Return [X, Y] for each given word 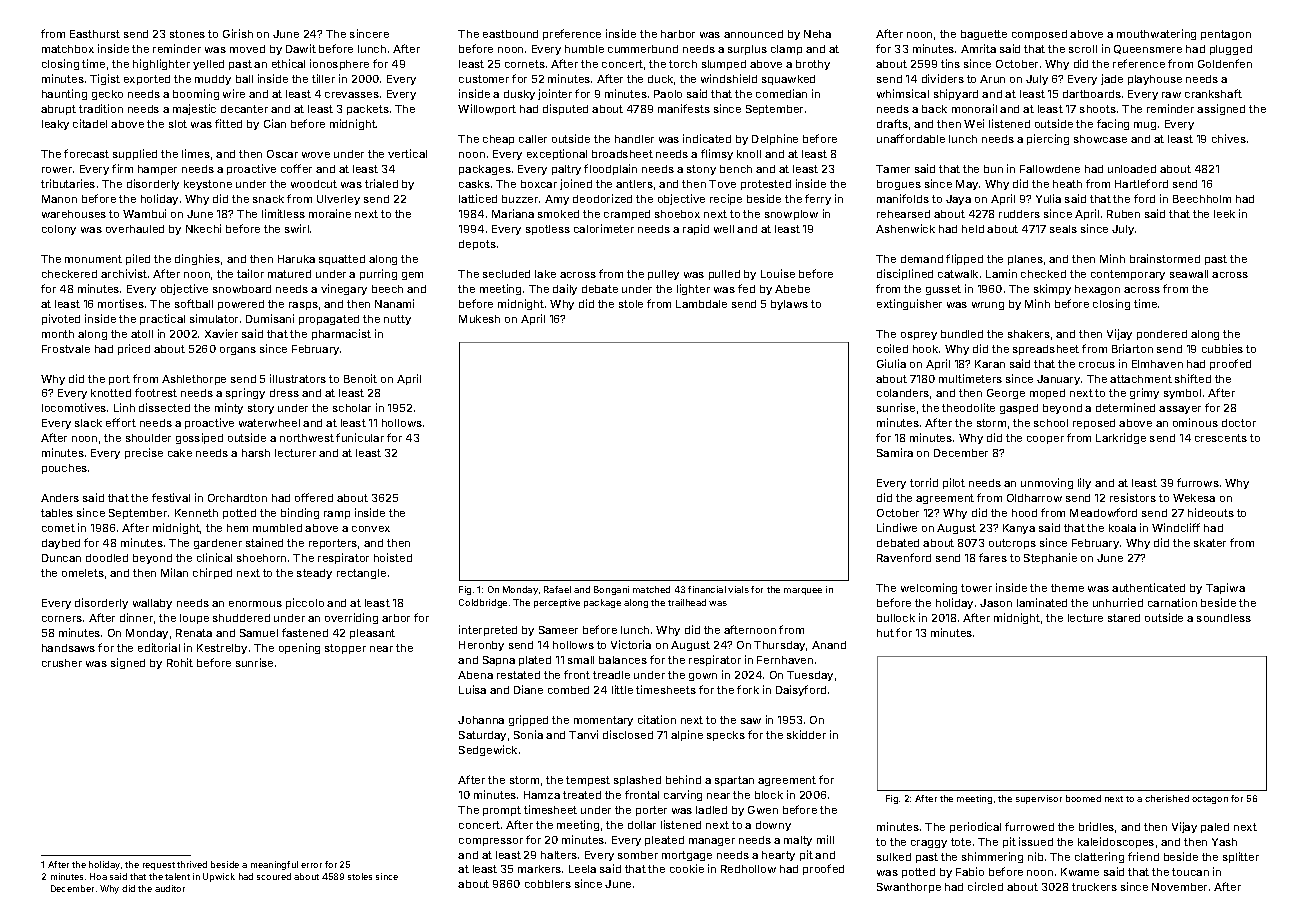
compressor [491, 842]
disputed [565, 109]
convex [371, 529]
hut [885, 633]
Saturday [482, 736]
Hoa [98, 876]
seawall [1189, 274]
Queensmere [1148, 49]
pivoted [61, 319]
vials [738, 589]
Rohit [180, 662]
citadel [90, 123]
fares [993, 557]
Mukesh [479, 319]
